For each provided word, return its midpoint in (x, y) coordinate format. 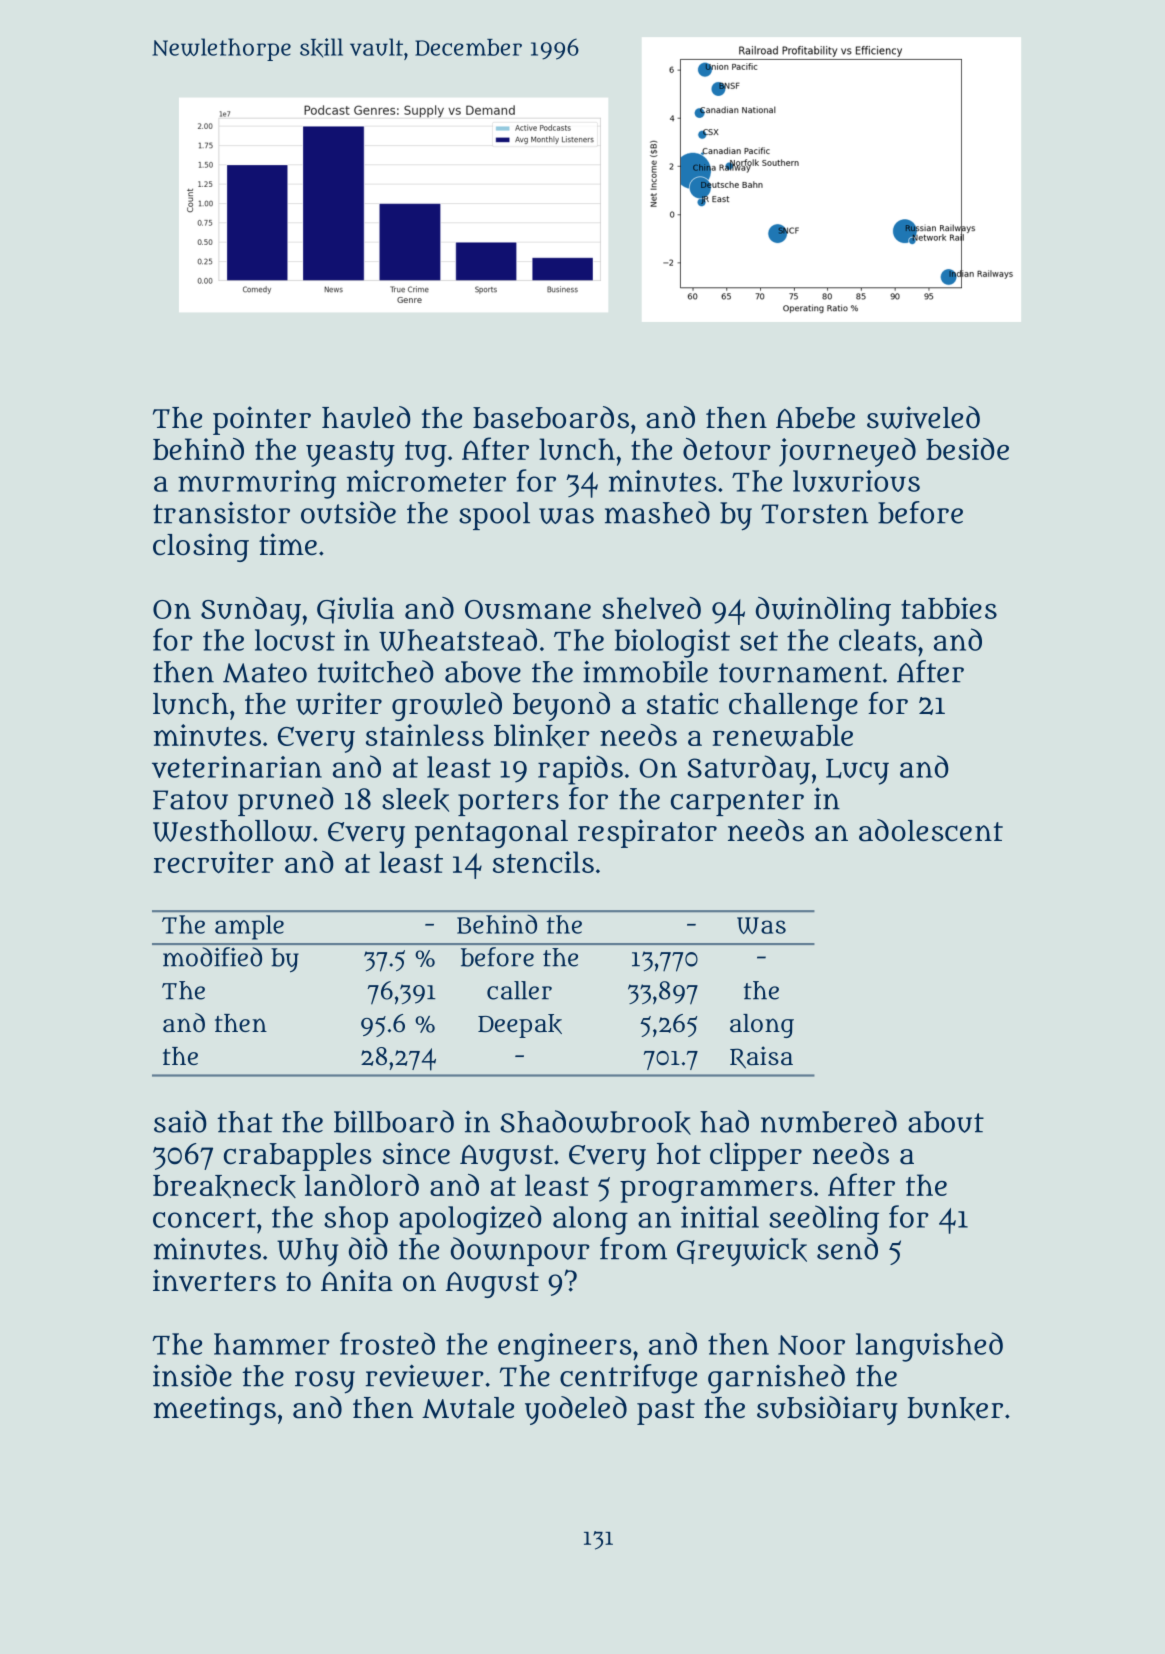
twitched (375, 671)
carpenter (737, 803)
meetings (215, 1410)
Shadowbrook (595, 1122)
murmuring (257, 484)
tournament (800, 673)
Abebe (815, 418)
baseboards (551, 417)
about (946, 1122)
